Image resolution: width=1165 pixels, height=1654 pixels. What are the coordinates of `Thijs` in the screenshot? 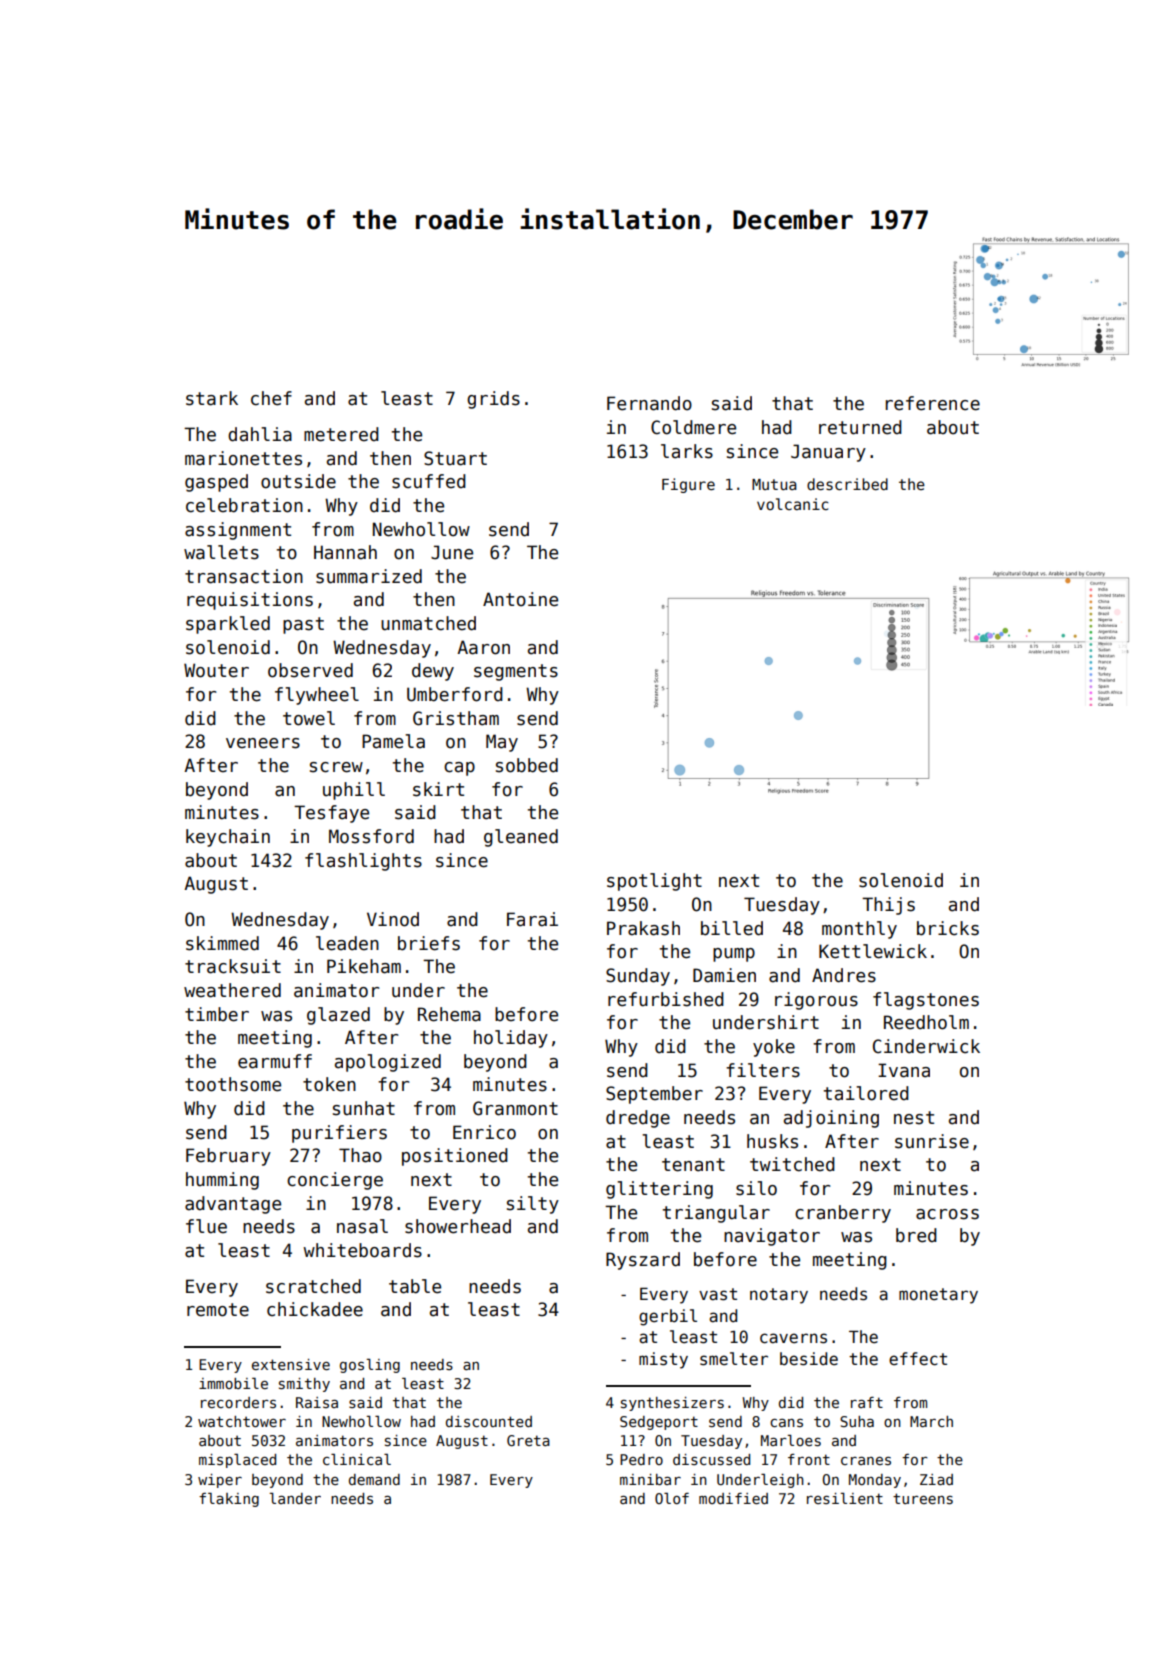 It's located at (888, 906).
